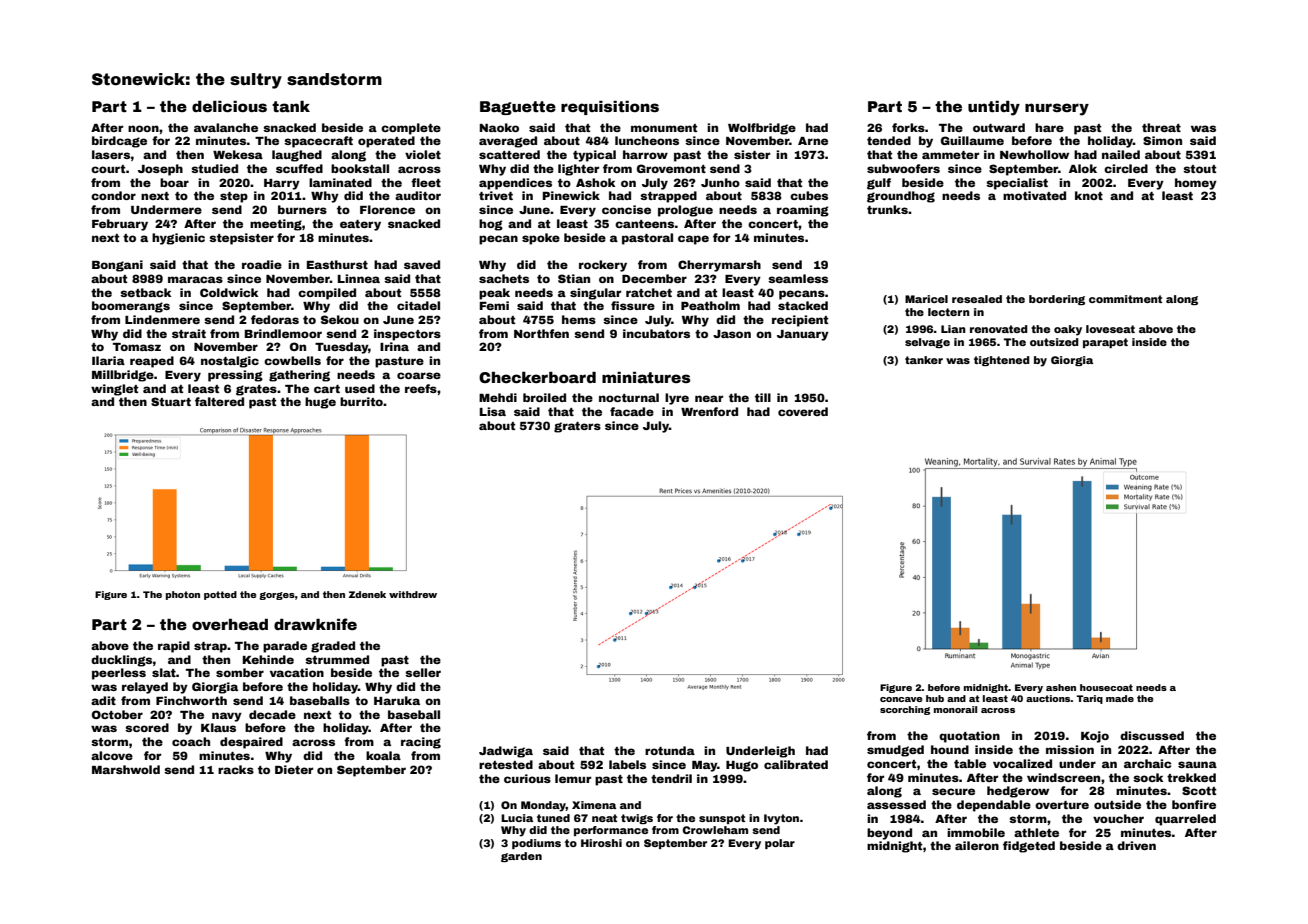 Image resolution: width=1308 pixels, height=924 pixels. I want to click on cowbells, so click(292, 360).
